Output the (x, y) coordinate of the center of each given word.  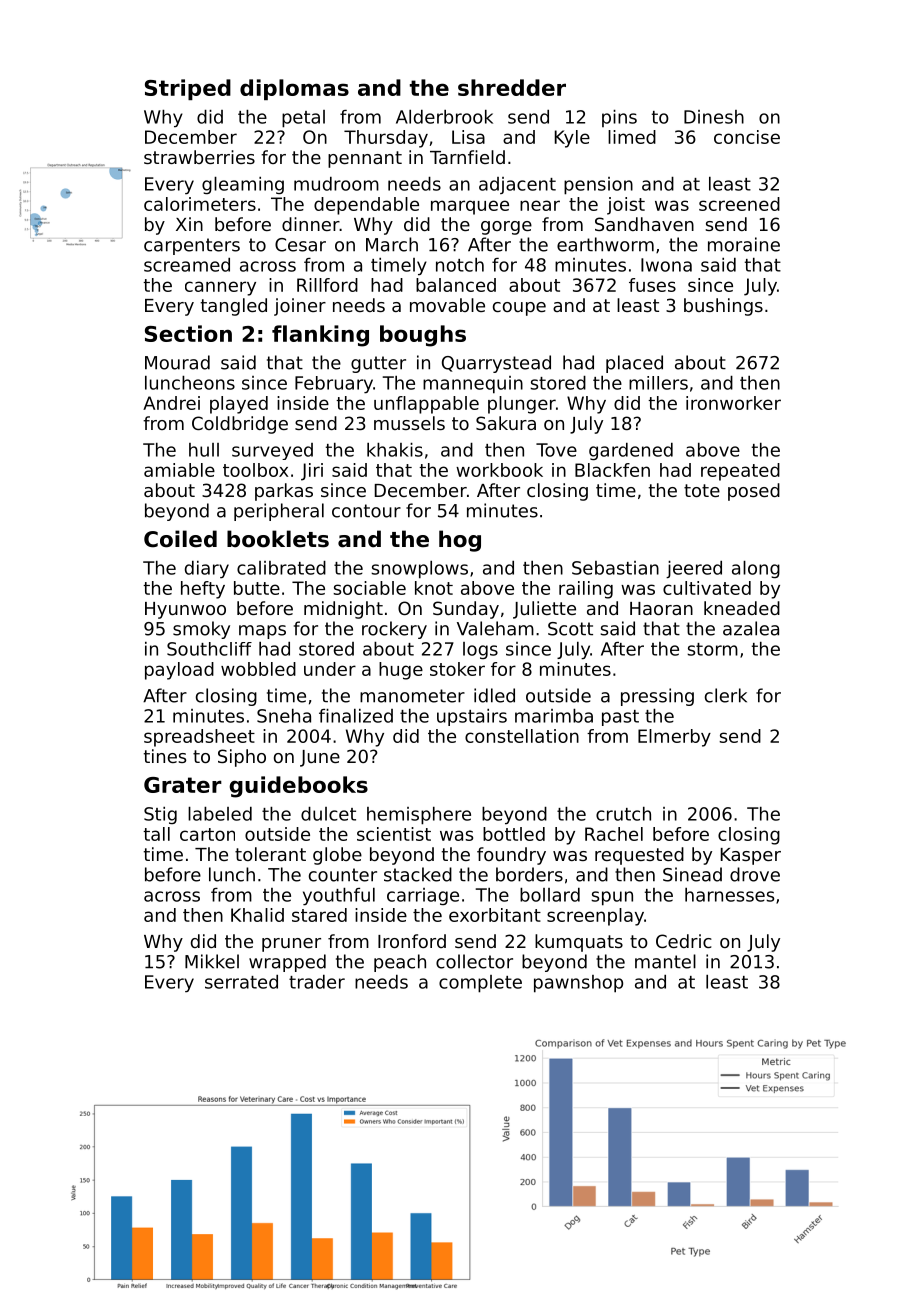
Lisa (468, 137)
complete (480, 984)
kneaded (742, 608)
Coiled (180, 539)
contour (366, 511)
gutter (378, 364)
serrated (241, 982)
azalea (751, 628)
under (330, 669)
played (239, 405)
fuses (652, 285)
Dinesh (714, 117)
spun (612, 898)
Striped (188, 89)
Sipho (242, 758)
